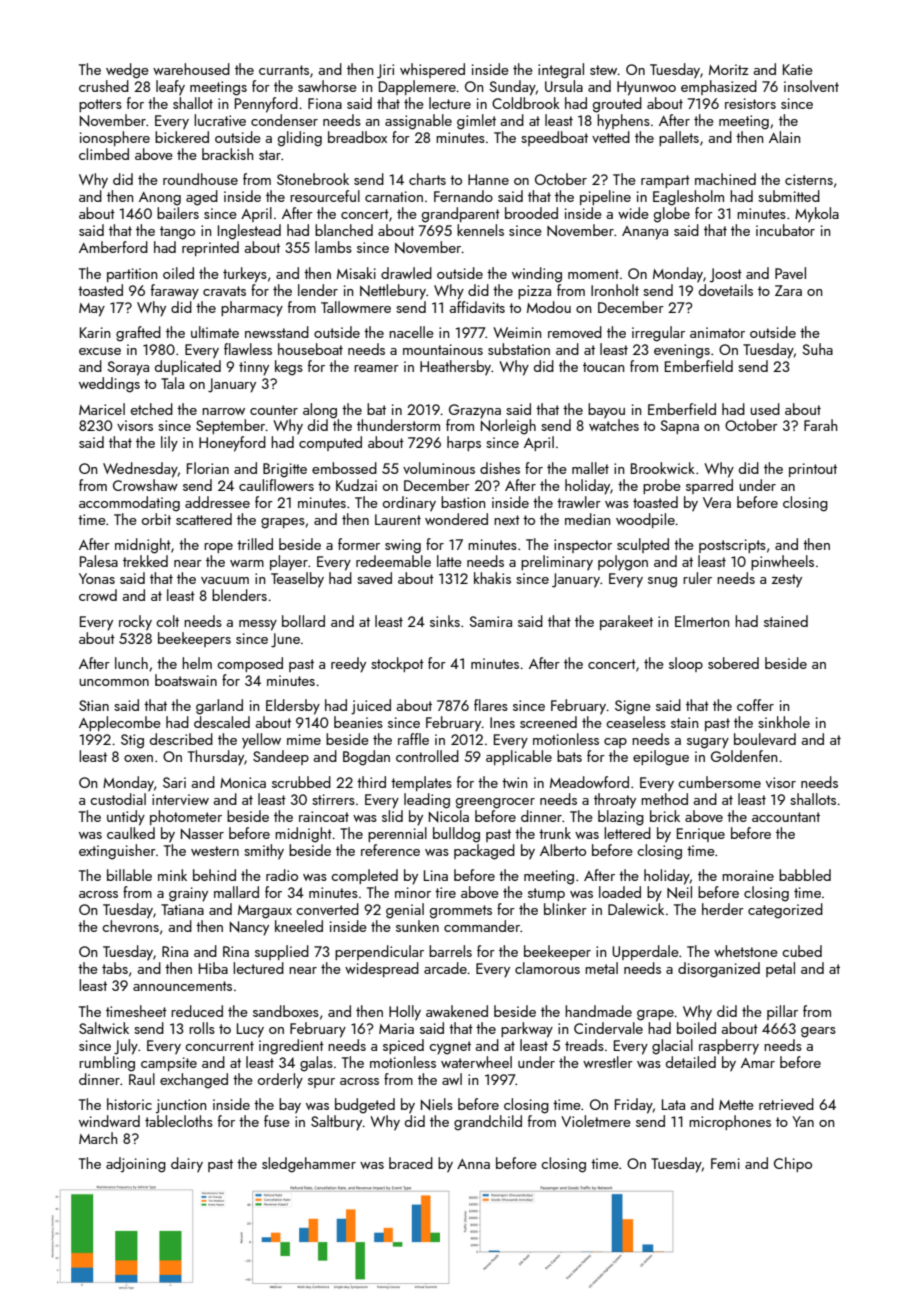 This screenshot has height=1308, width=924. Describe the element at coordinates (500, 468) in the screenshot. I see `dishes` at that location.
